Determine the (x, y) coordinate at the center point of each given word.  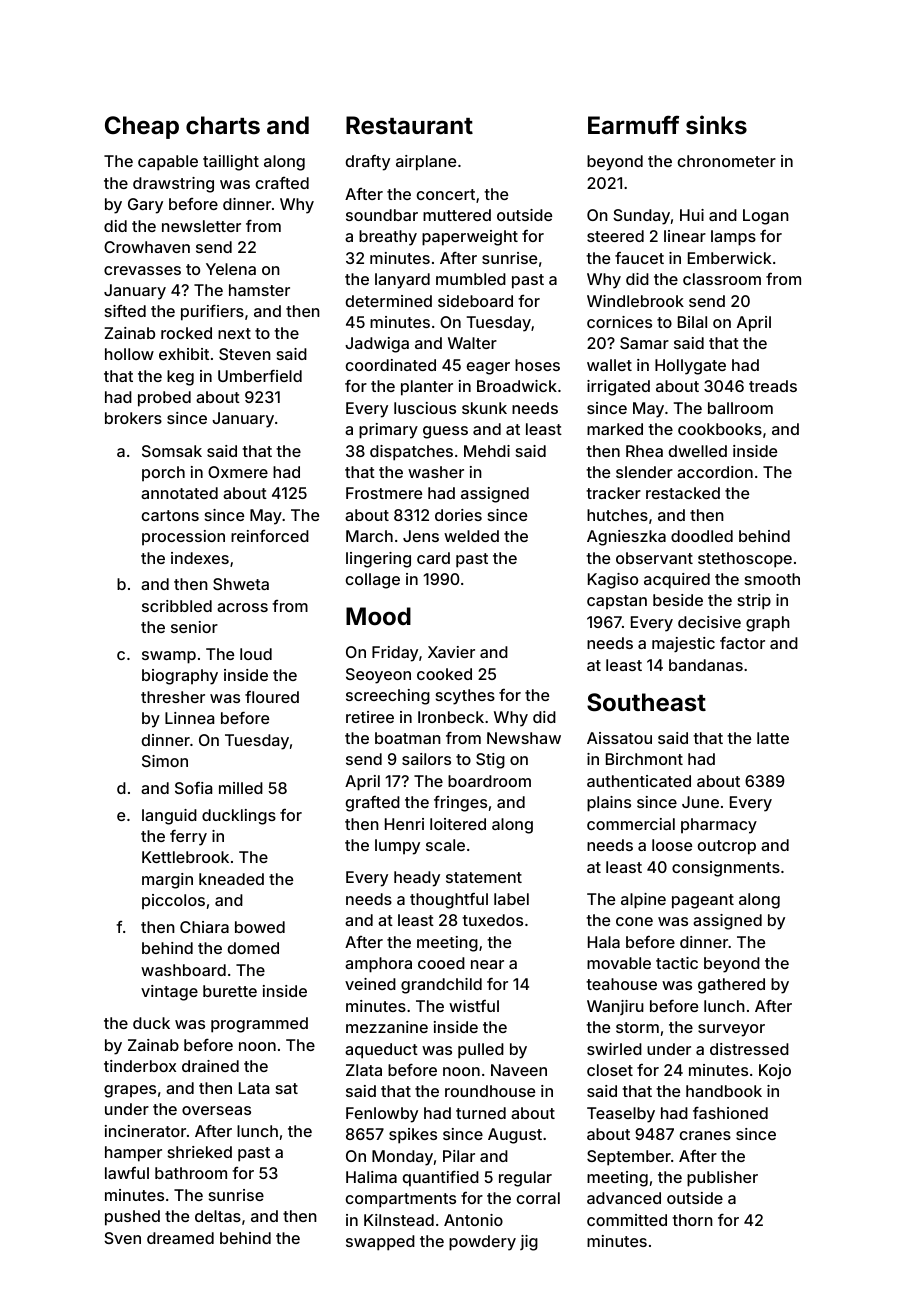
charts (223, 125)
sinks (716, 125)
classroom (722, 279)
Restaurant (409, 125)
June (700, 802)
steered (615, 236)
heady (417, 879)
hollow (129, 354)
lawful (127, 1173)
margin (167, 881)
